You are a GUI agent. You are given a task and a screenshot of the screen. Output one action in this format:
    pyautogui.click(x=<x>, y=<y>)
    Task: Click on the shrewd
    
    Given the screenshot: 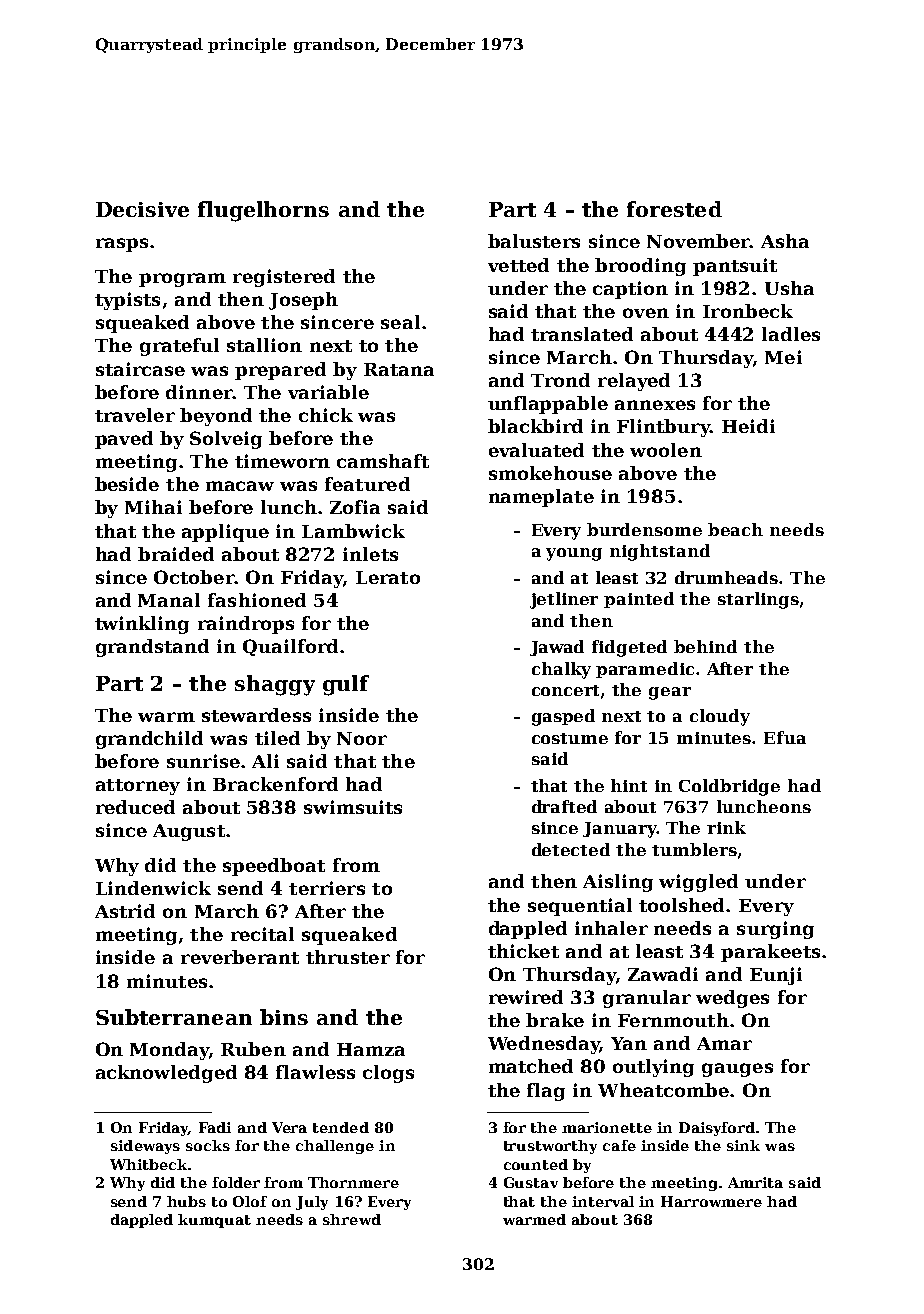 What is the action you would take?
    pyautogui.click(x=352, y=1219)
